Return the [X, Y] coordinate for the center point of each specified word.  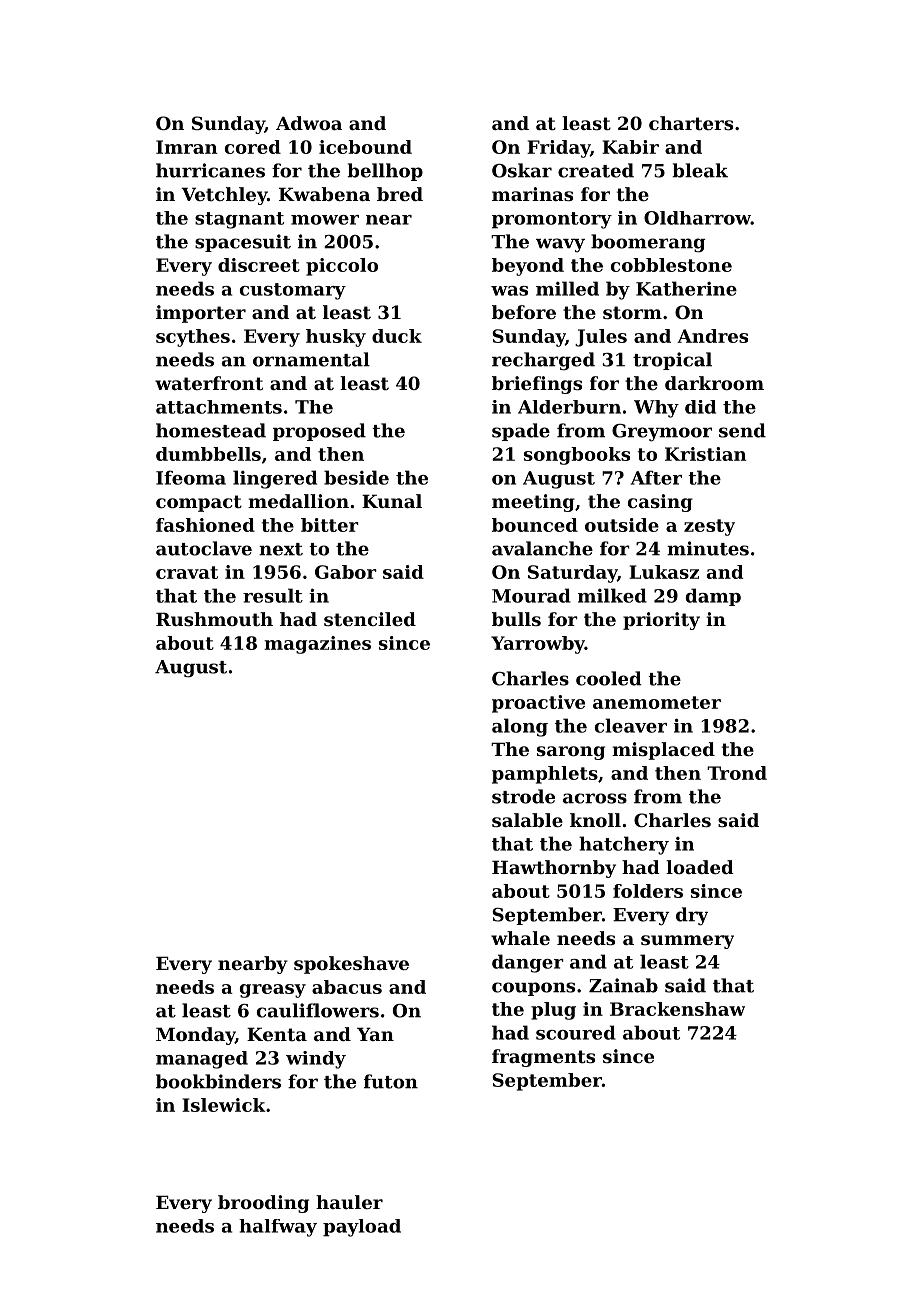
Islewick [224, 1105]
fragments [543, 1058]
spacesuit [243, 243]
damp [713, 597]
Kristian [705, 454]
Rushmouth [214, 619]
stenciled [370, 619]
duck [397, 336]
